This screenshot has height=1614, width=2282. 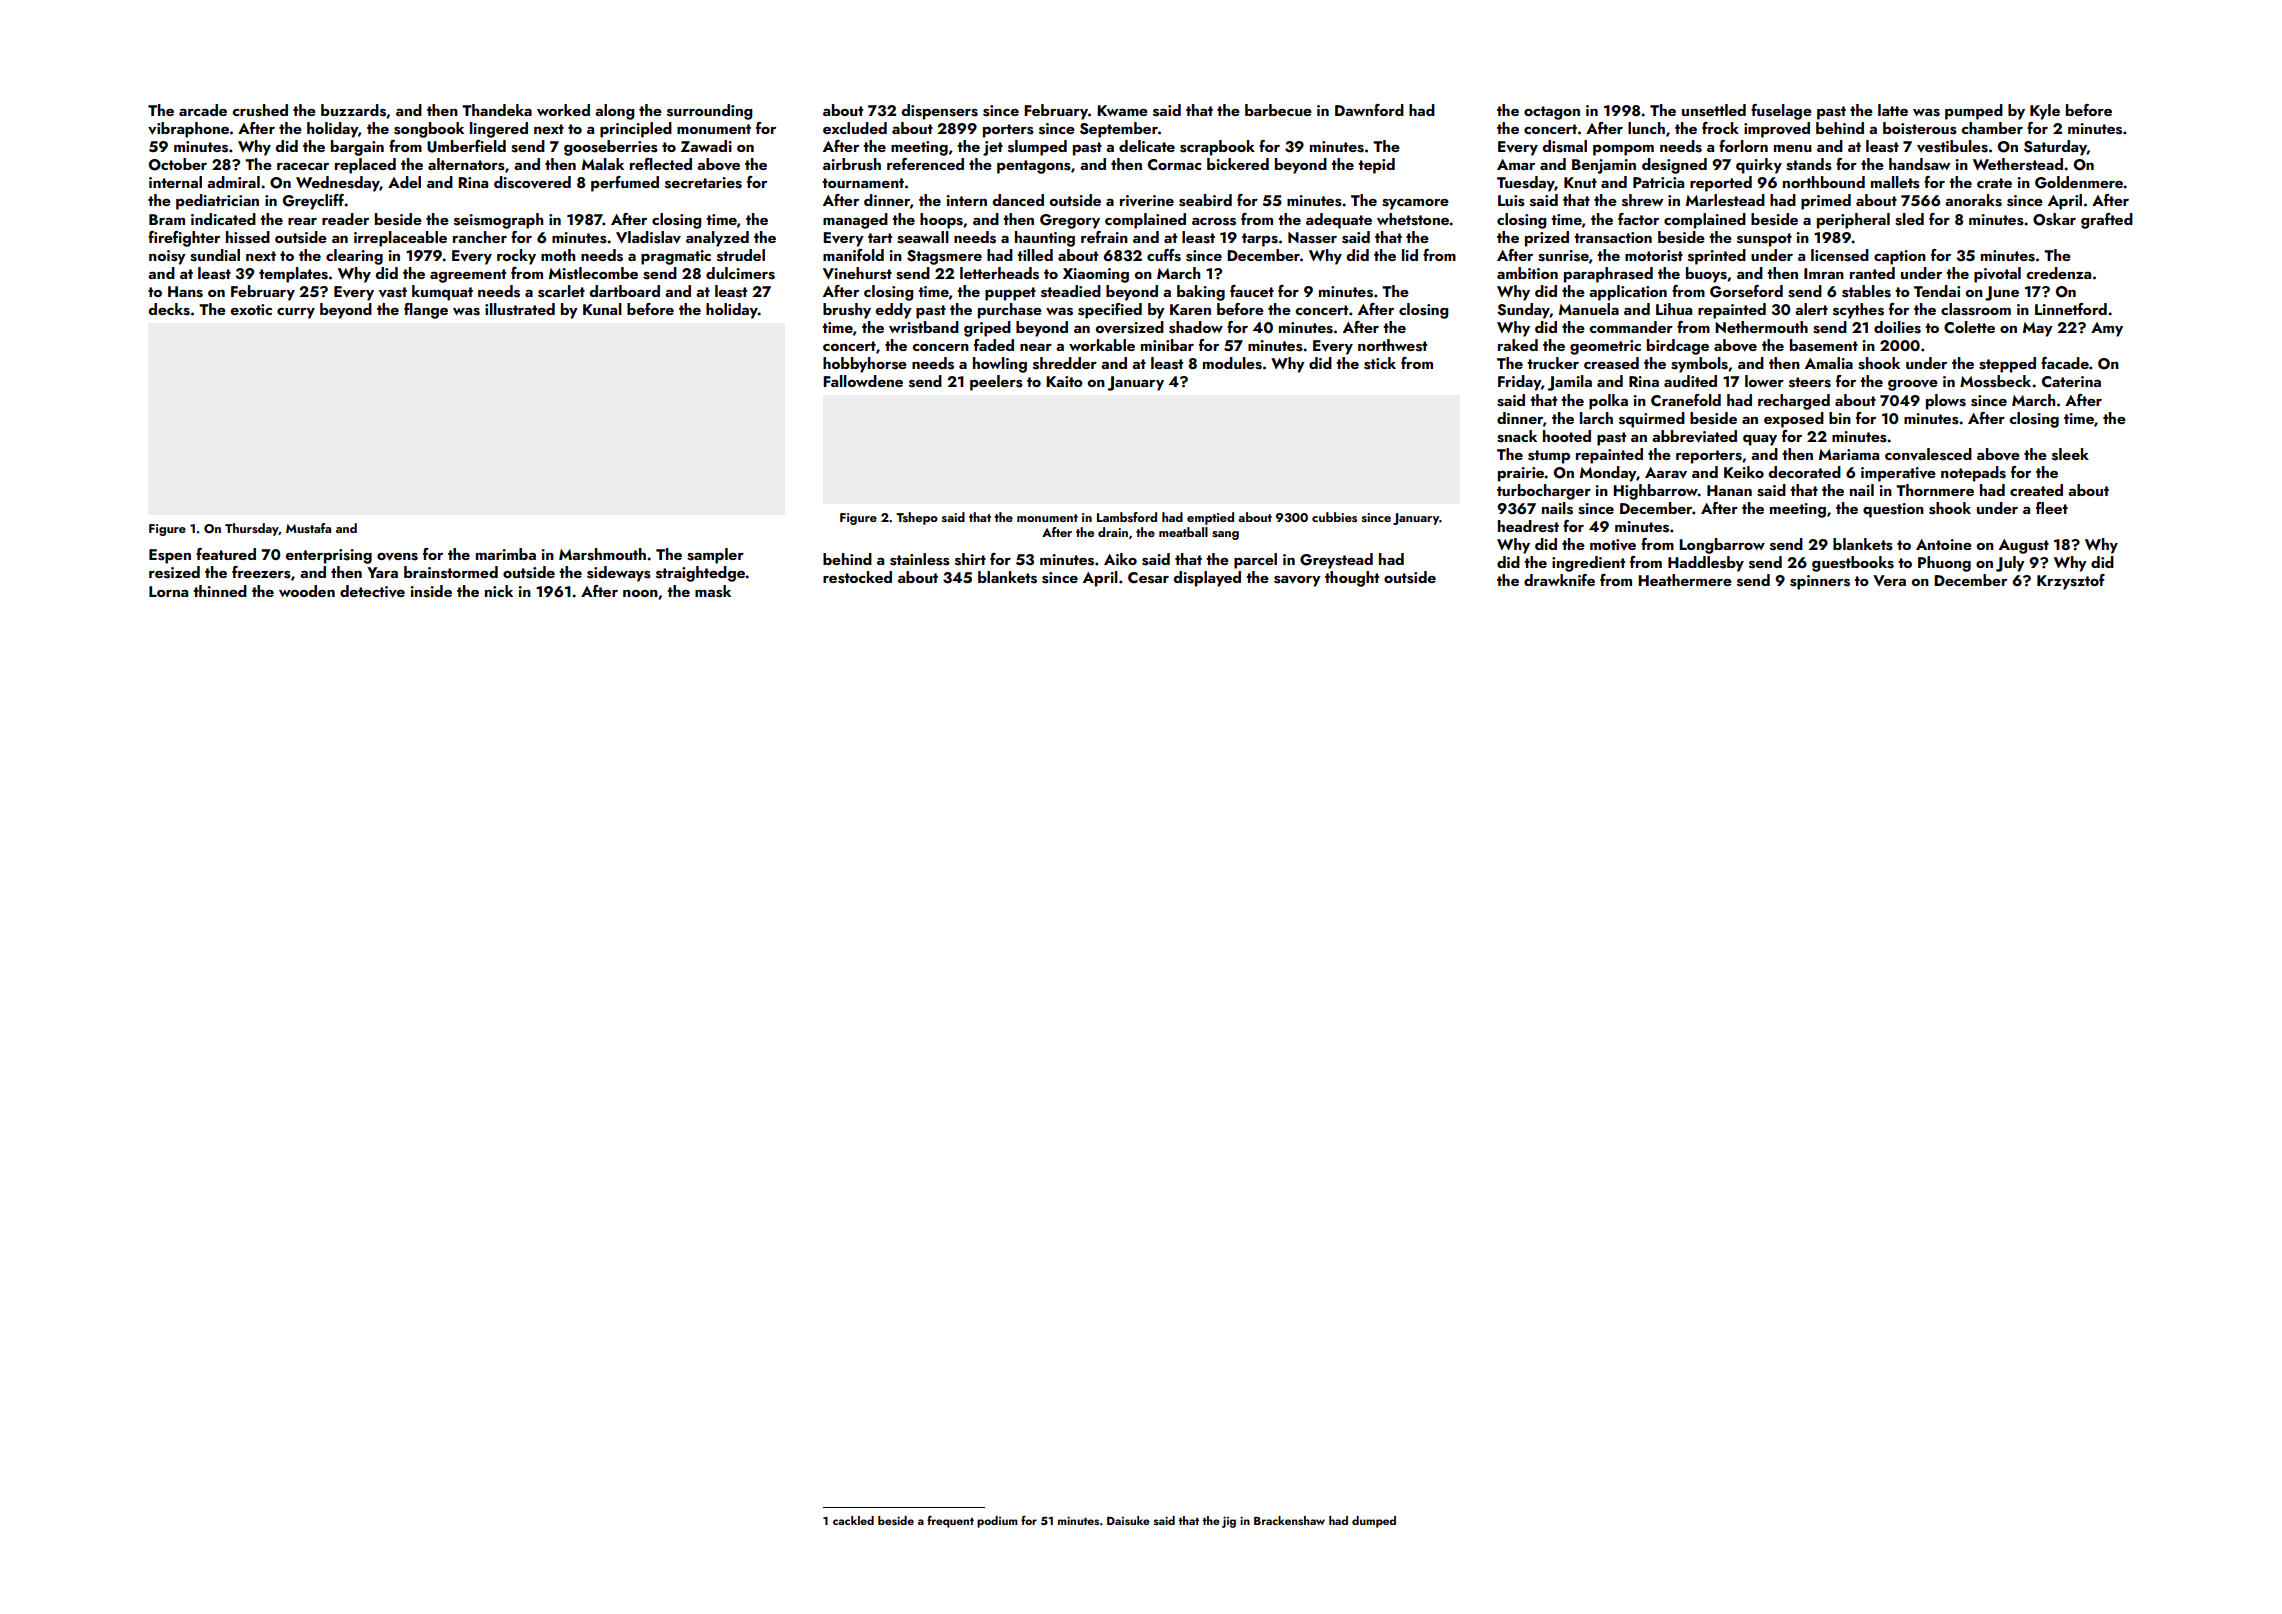 What do you see at coordinates (853, 1520) in the screenshot?
I see `cackled` at bounding box center [853, 1520].
